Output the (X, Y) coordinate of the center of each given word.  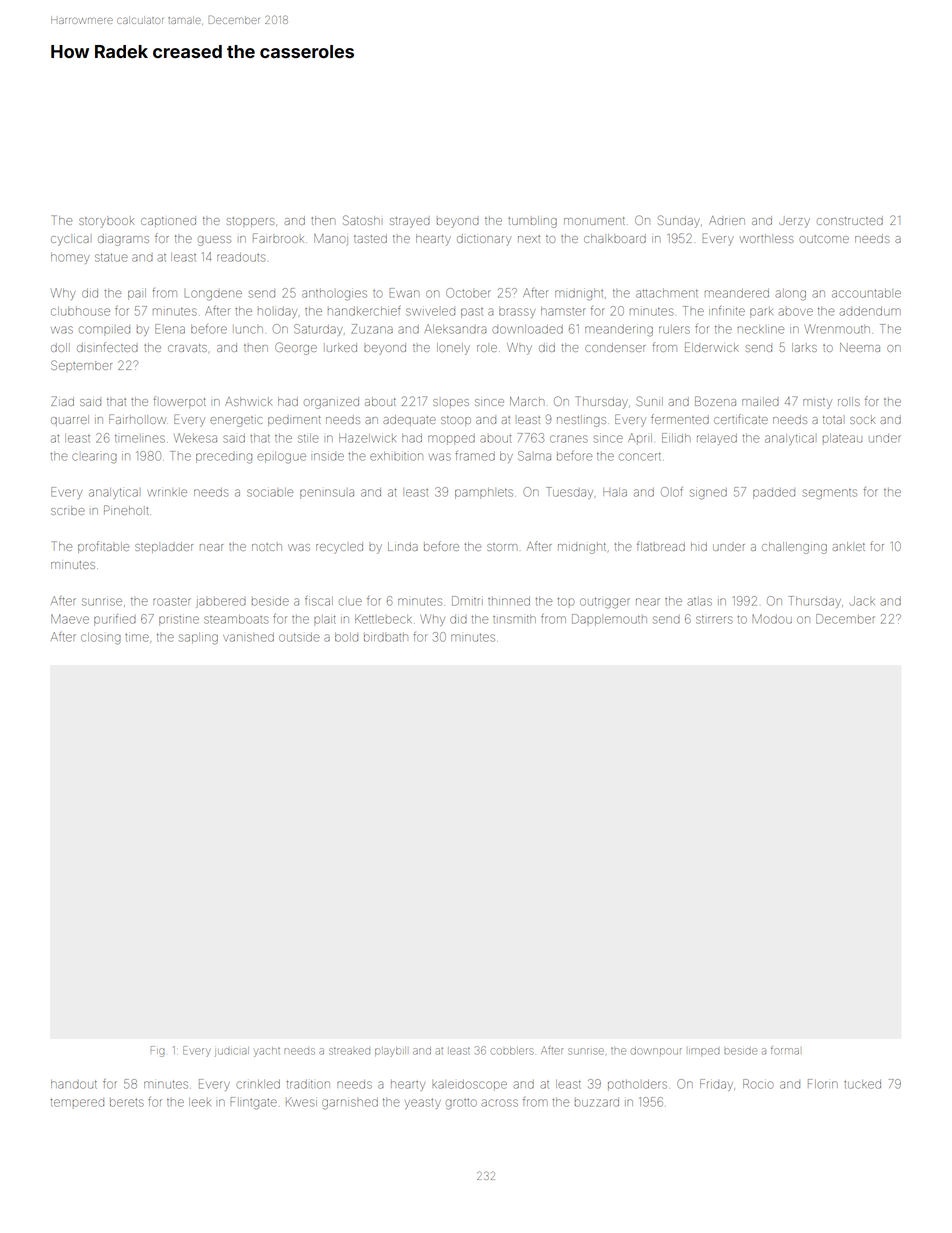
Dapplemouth (609, 620)
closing (101, 639)
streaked (349, 1051)
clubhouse (80, 311)
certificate (741, 419)
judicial (232, 1051)
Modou (772, 619)
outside (299, 637)
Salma (534, 456)
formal (785, 1050)
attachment (667, 293)
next (529, 239)
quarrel (70, 420)
